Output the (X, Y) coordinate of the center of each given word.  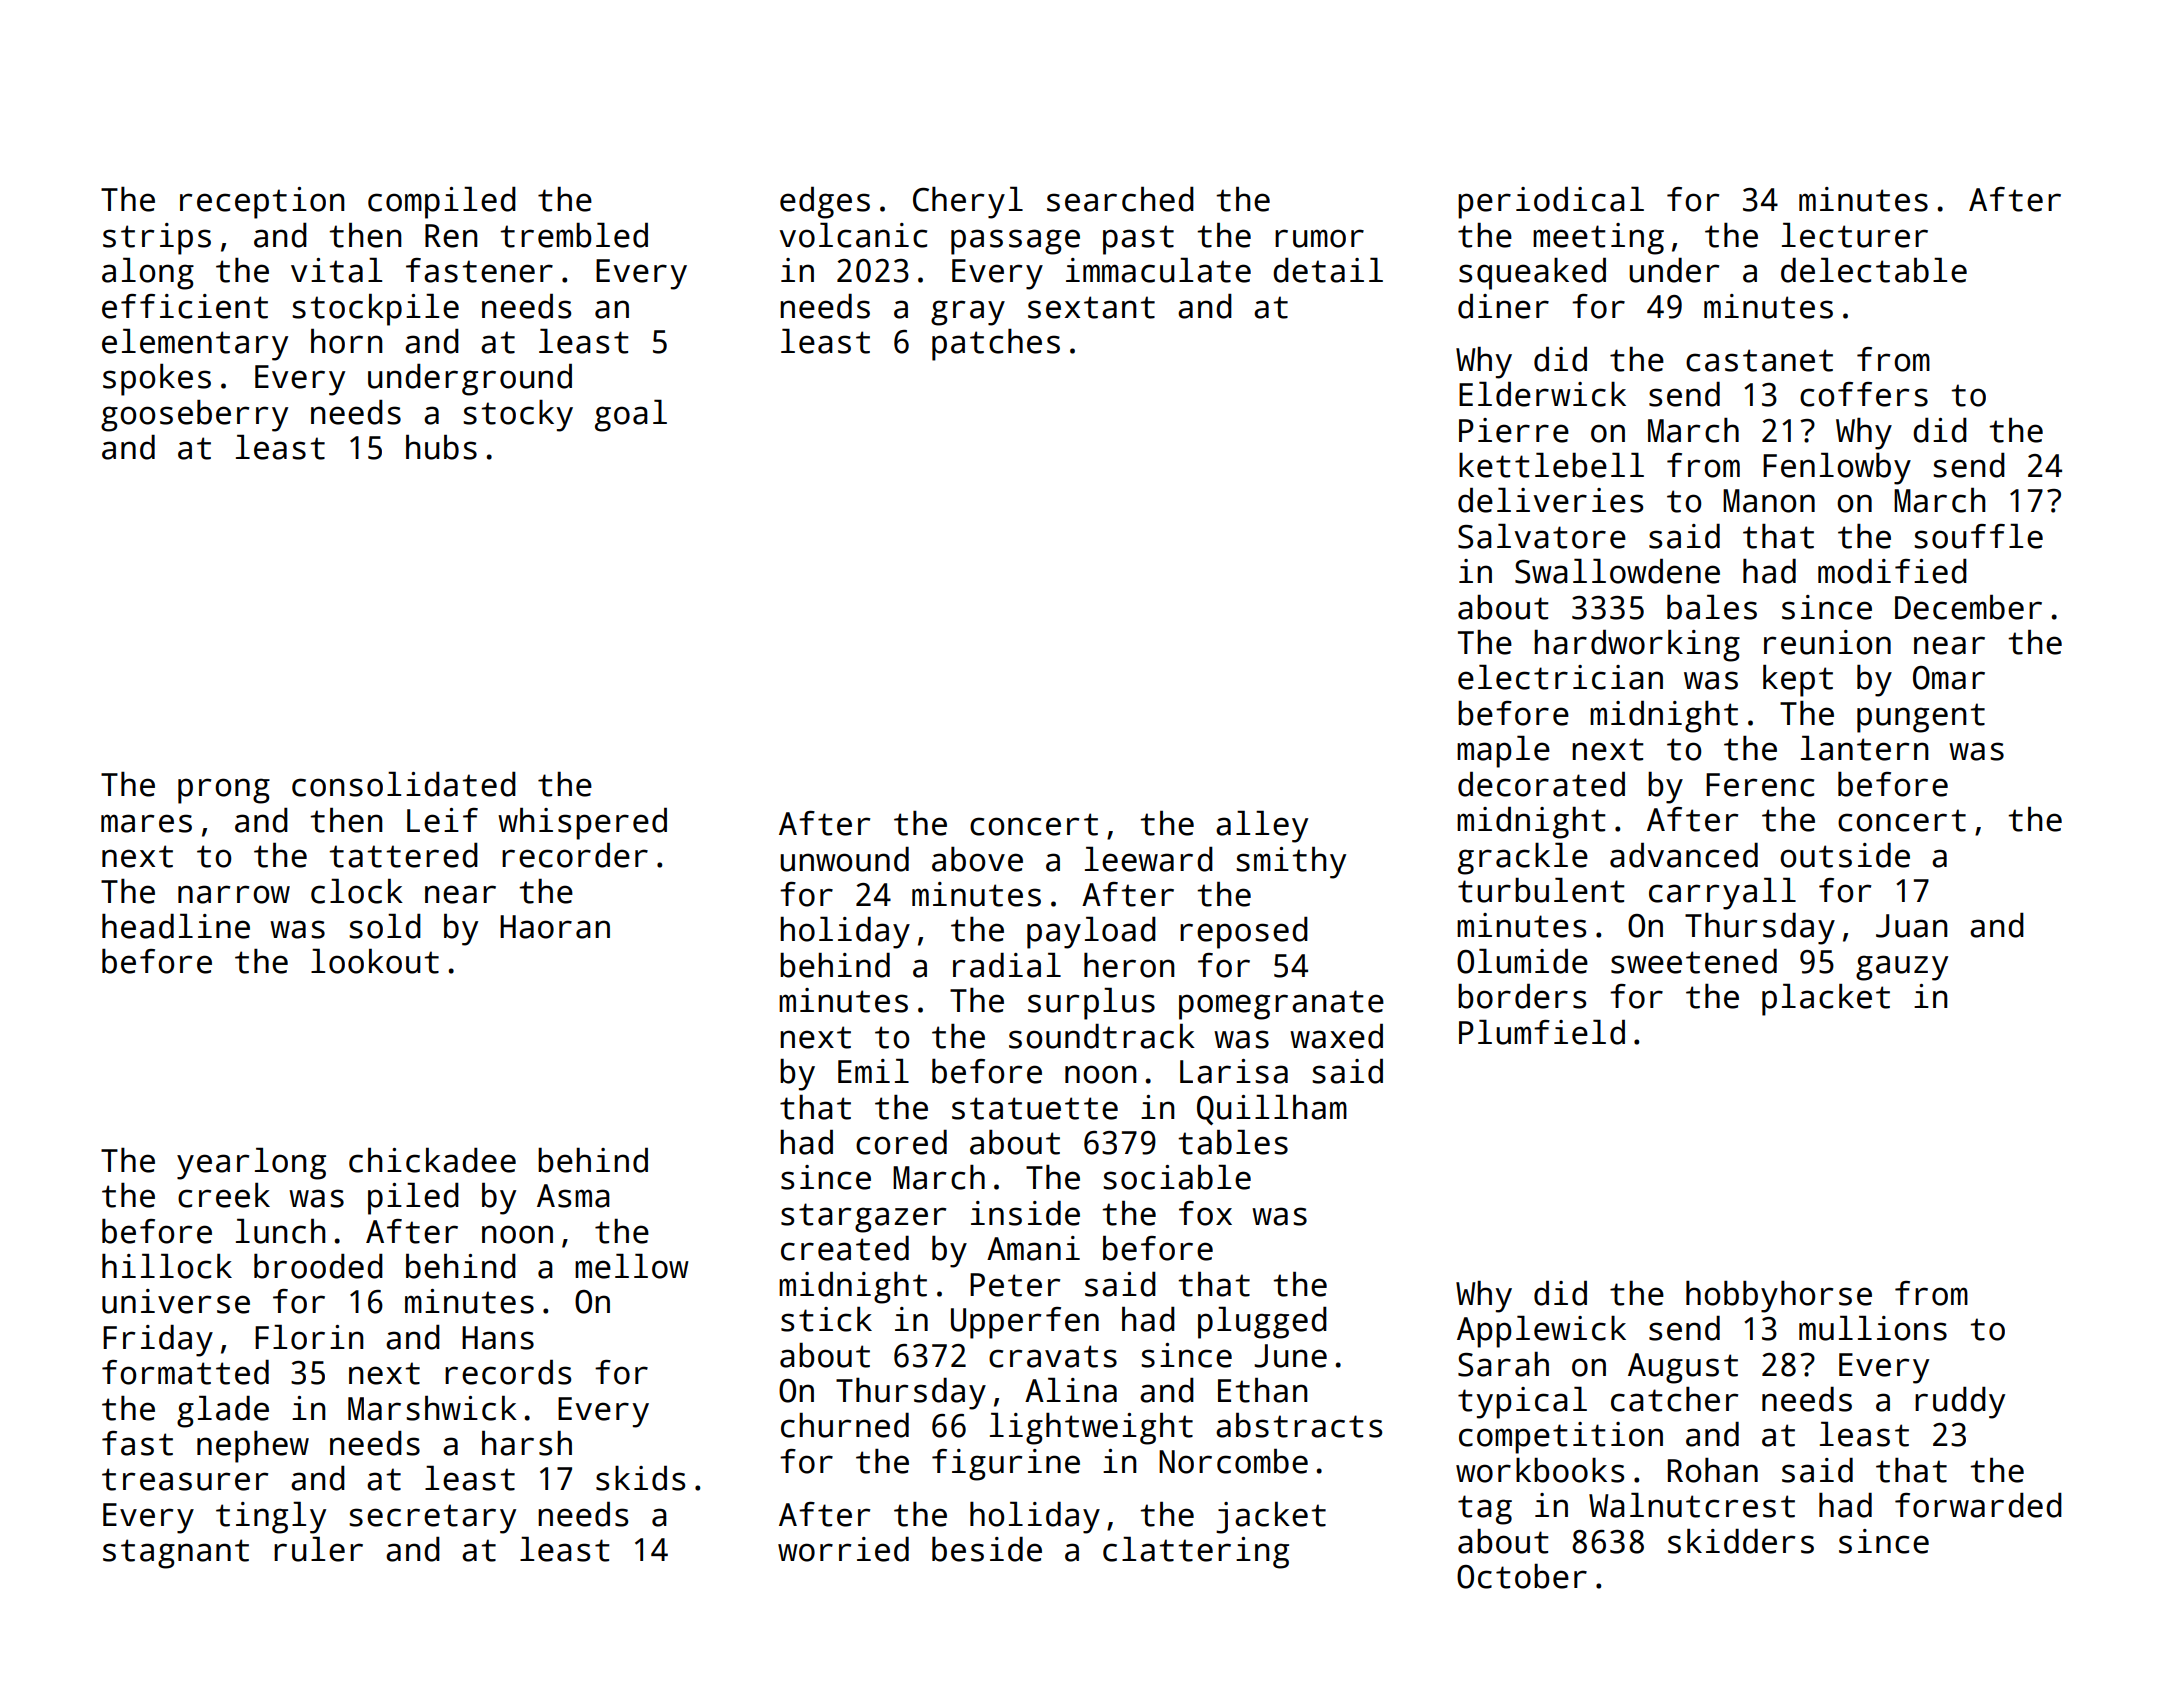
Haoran (555, 927)
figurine (1006, 1465)
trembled (574, 235)
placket (1826, 999)
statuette (1035, 1108)
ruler (318, 1549)
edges (825, 202)
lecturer (1855, 235)
